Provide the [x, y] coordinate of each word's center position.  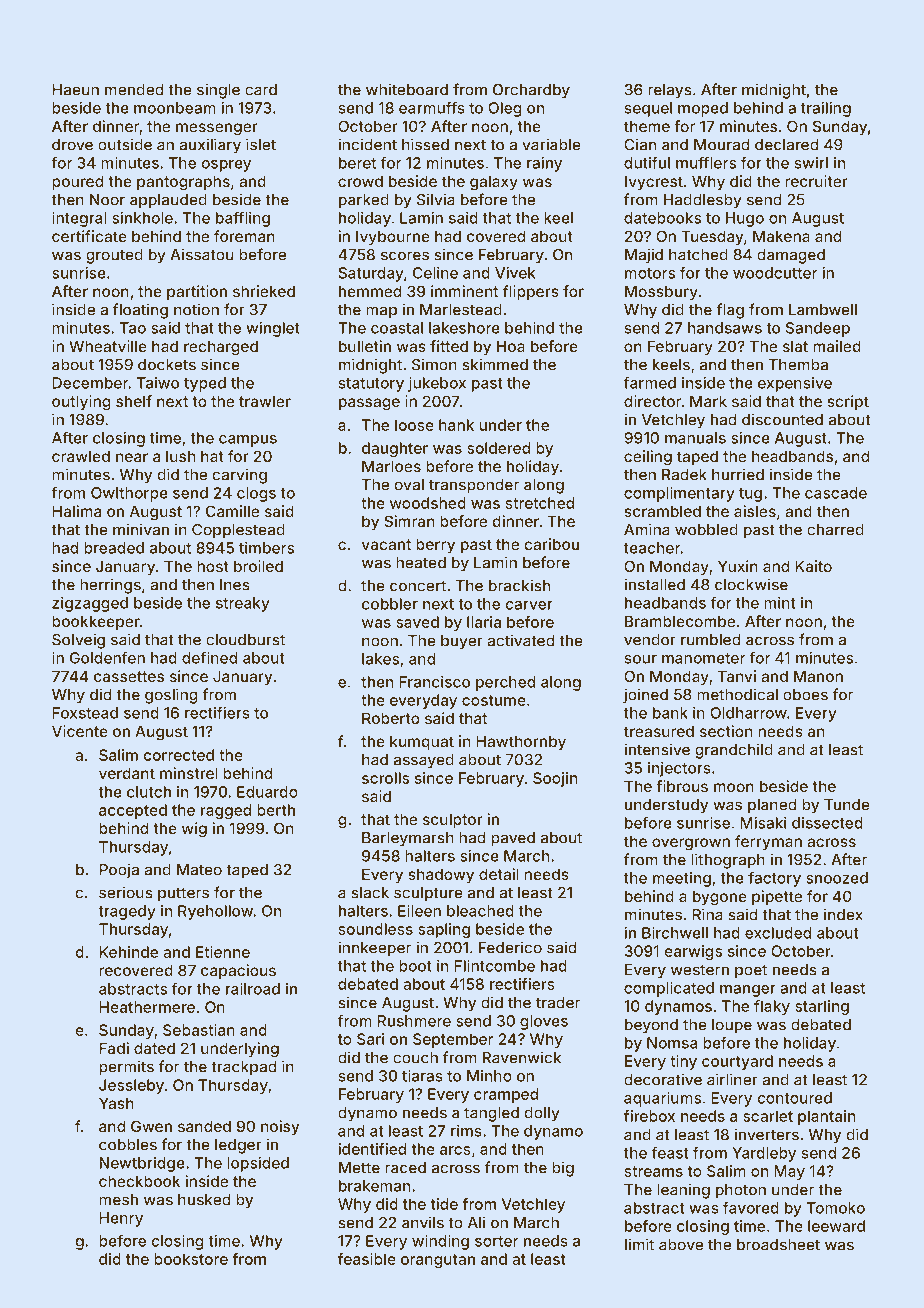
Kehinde [129, 952]
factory [774, 879]
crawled [81, 456]
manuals [695, 438]
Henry [121, 1219]
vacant [386, 544]
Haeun [76, 90]
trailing [826, 109]
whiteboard [407, 89]
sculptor [453, 820]
